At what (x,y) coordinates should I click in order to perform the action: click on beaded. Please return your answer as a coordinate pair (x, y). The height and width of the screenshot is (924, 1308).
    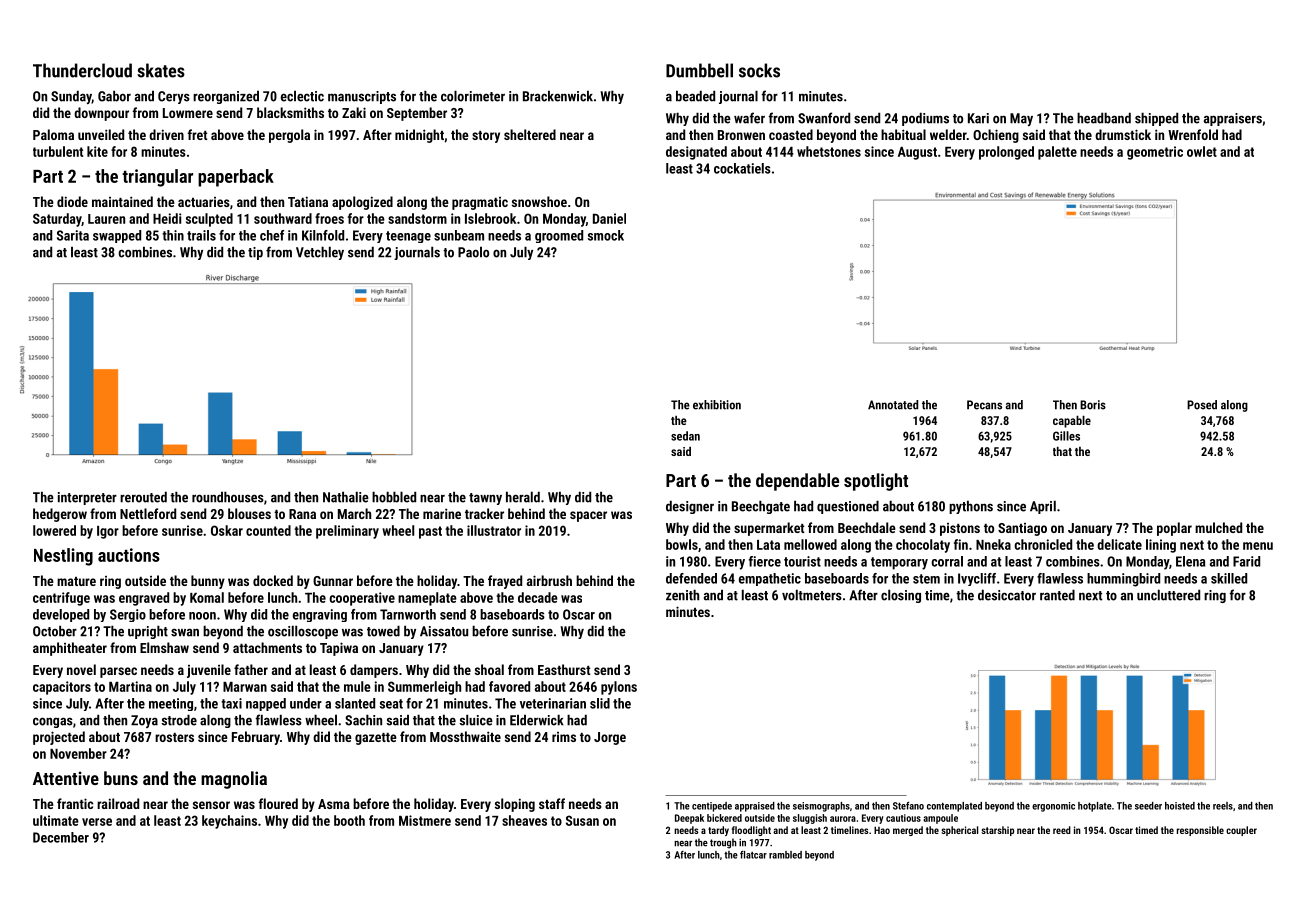
    Looking at the image, I should click on (695, 96).
